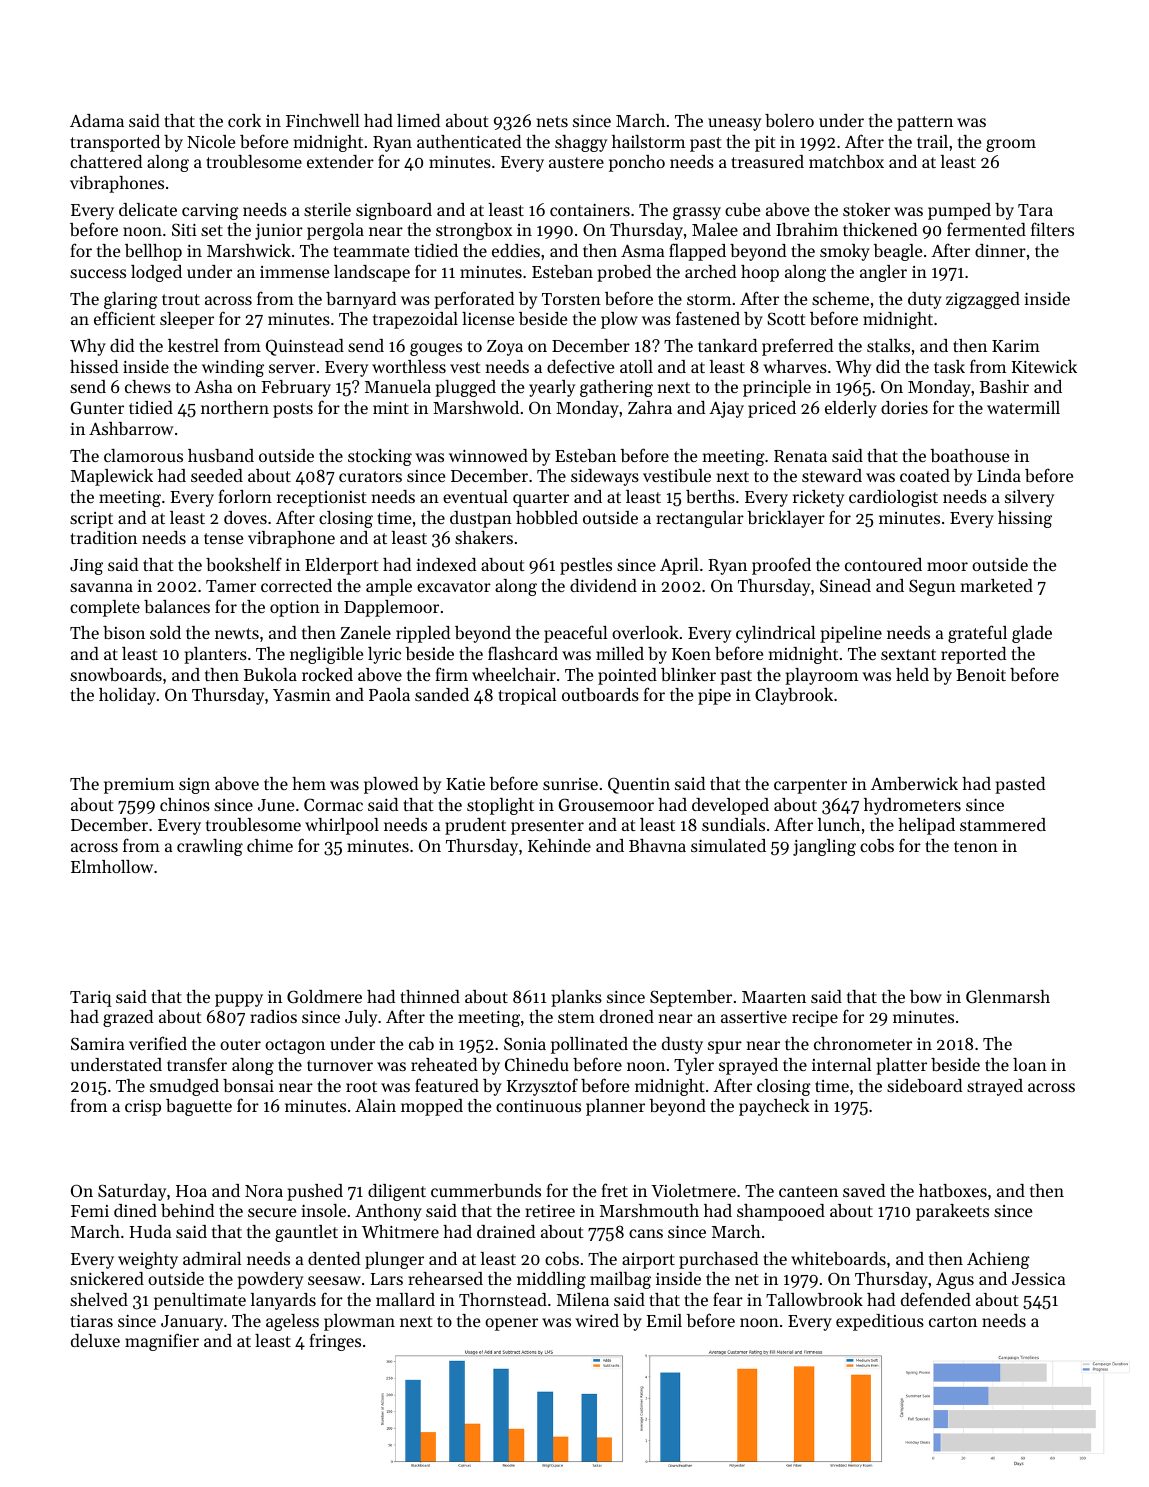  I want to click on tenon, so click(976, 846).
